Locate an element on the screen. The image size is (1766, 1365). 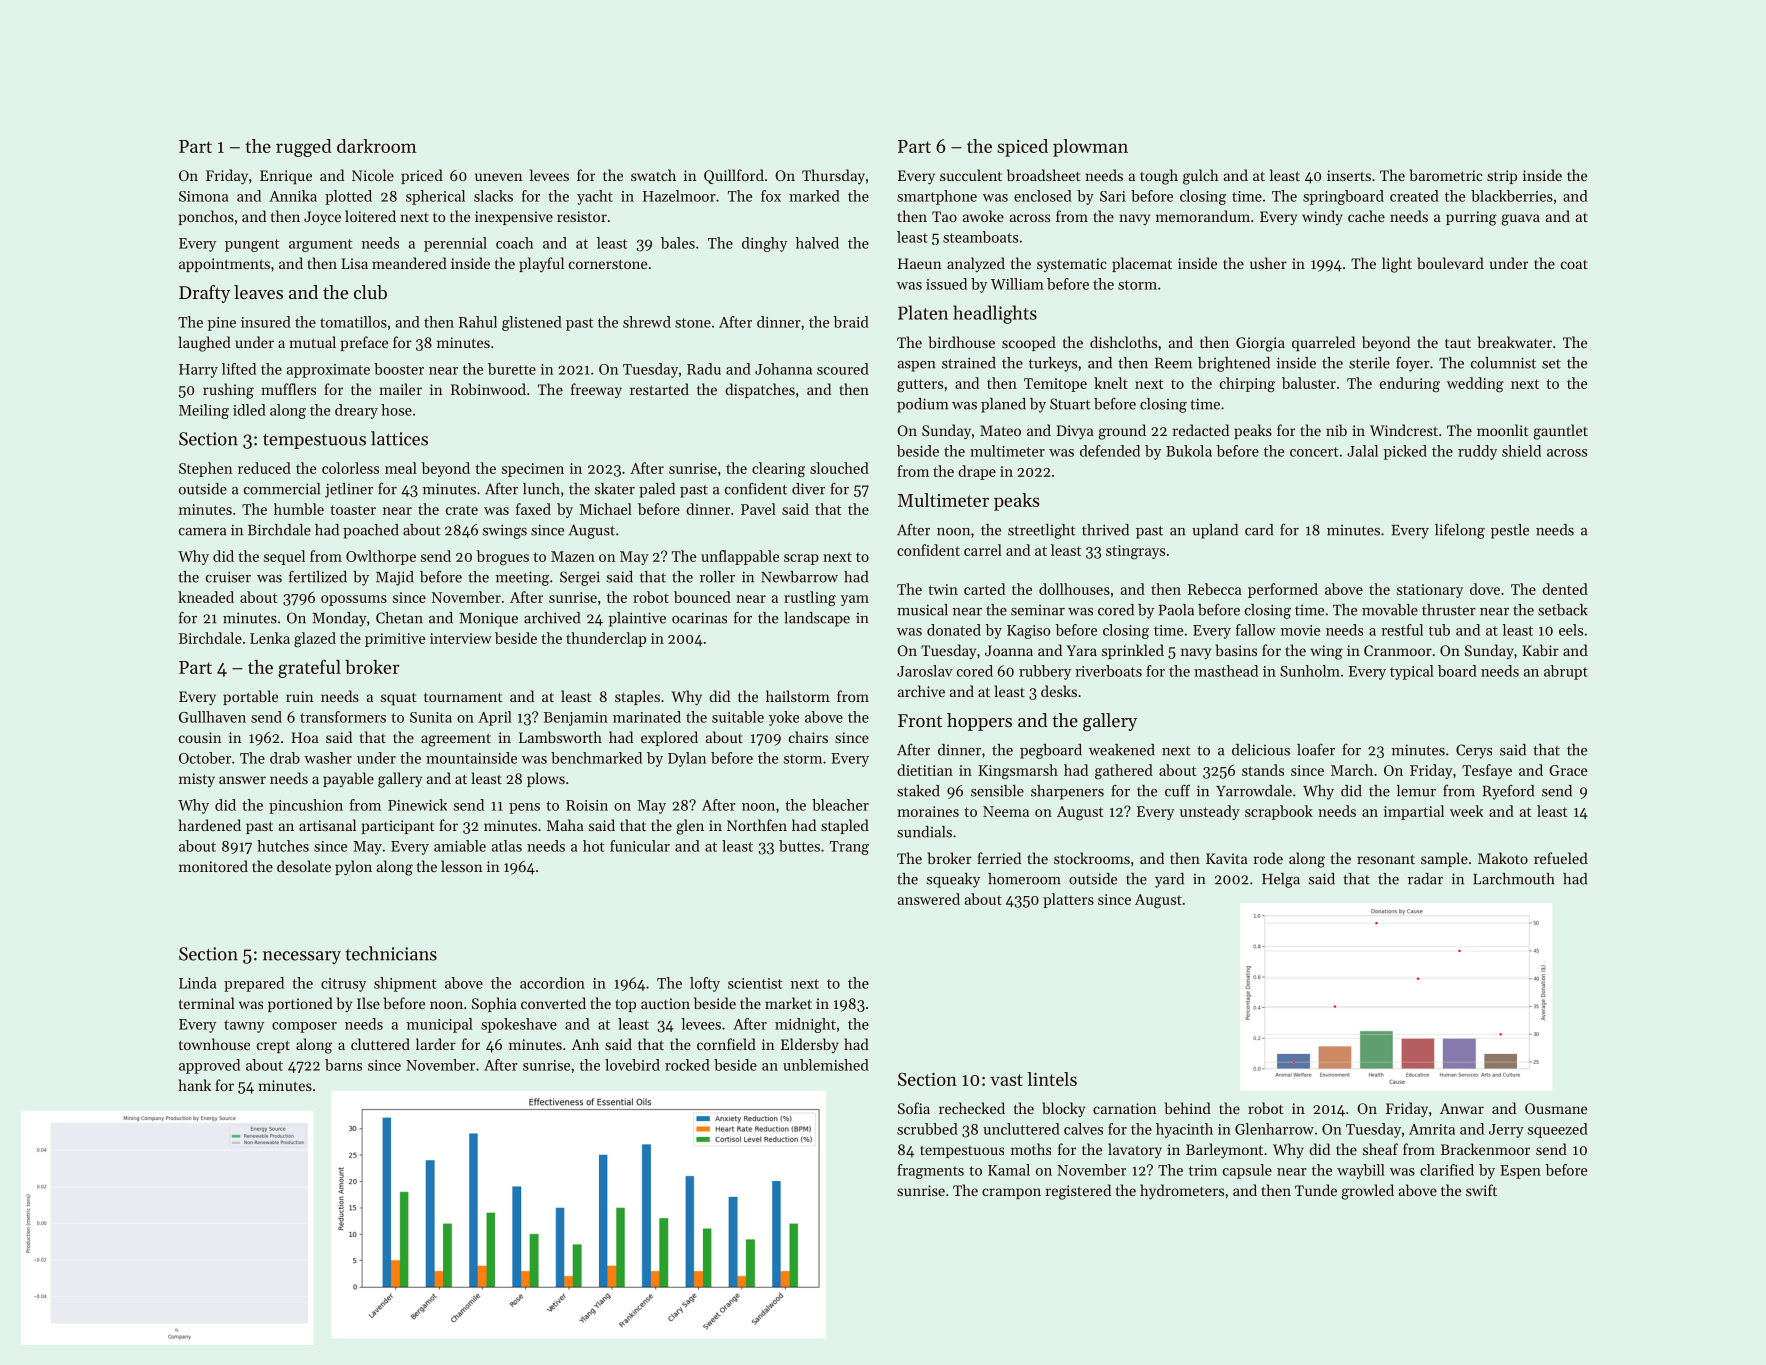
rode is located at coordinates (1268, 858).
